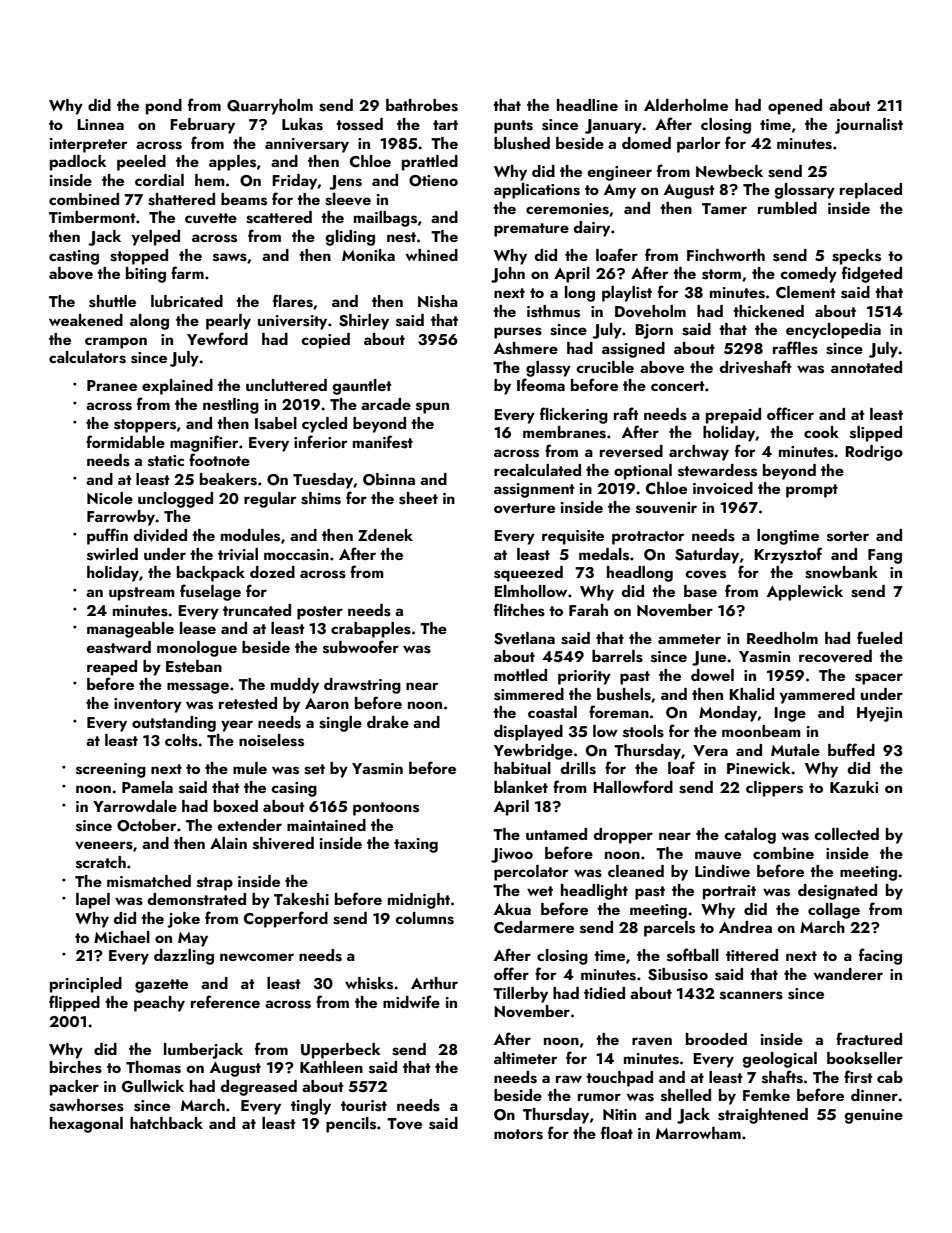  What do you see at coordinates (418, 498) in the document?
I see `sheet` at bounding box center [418, 498].
